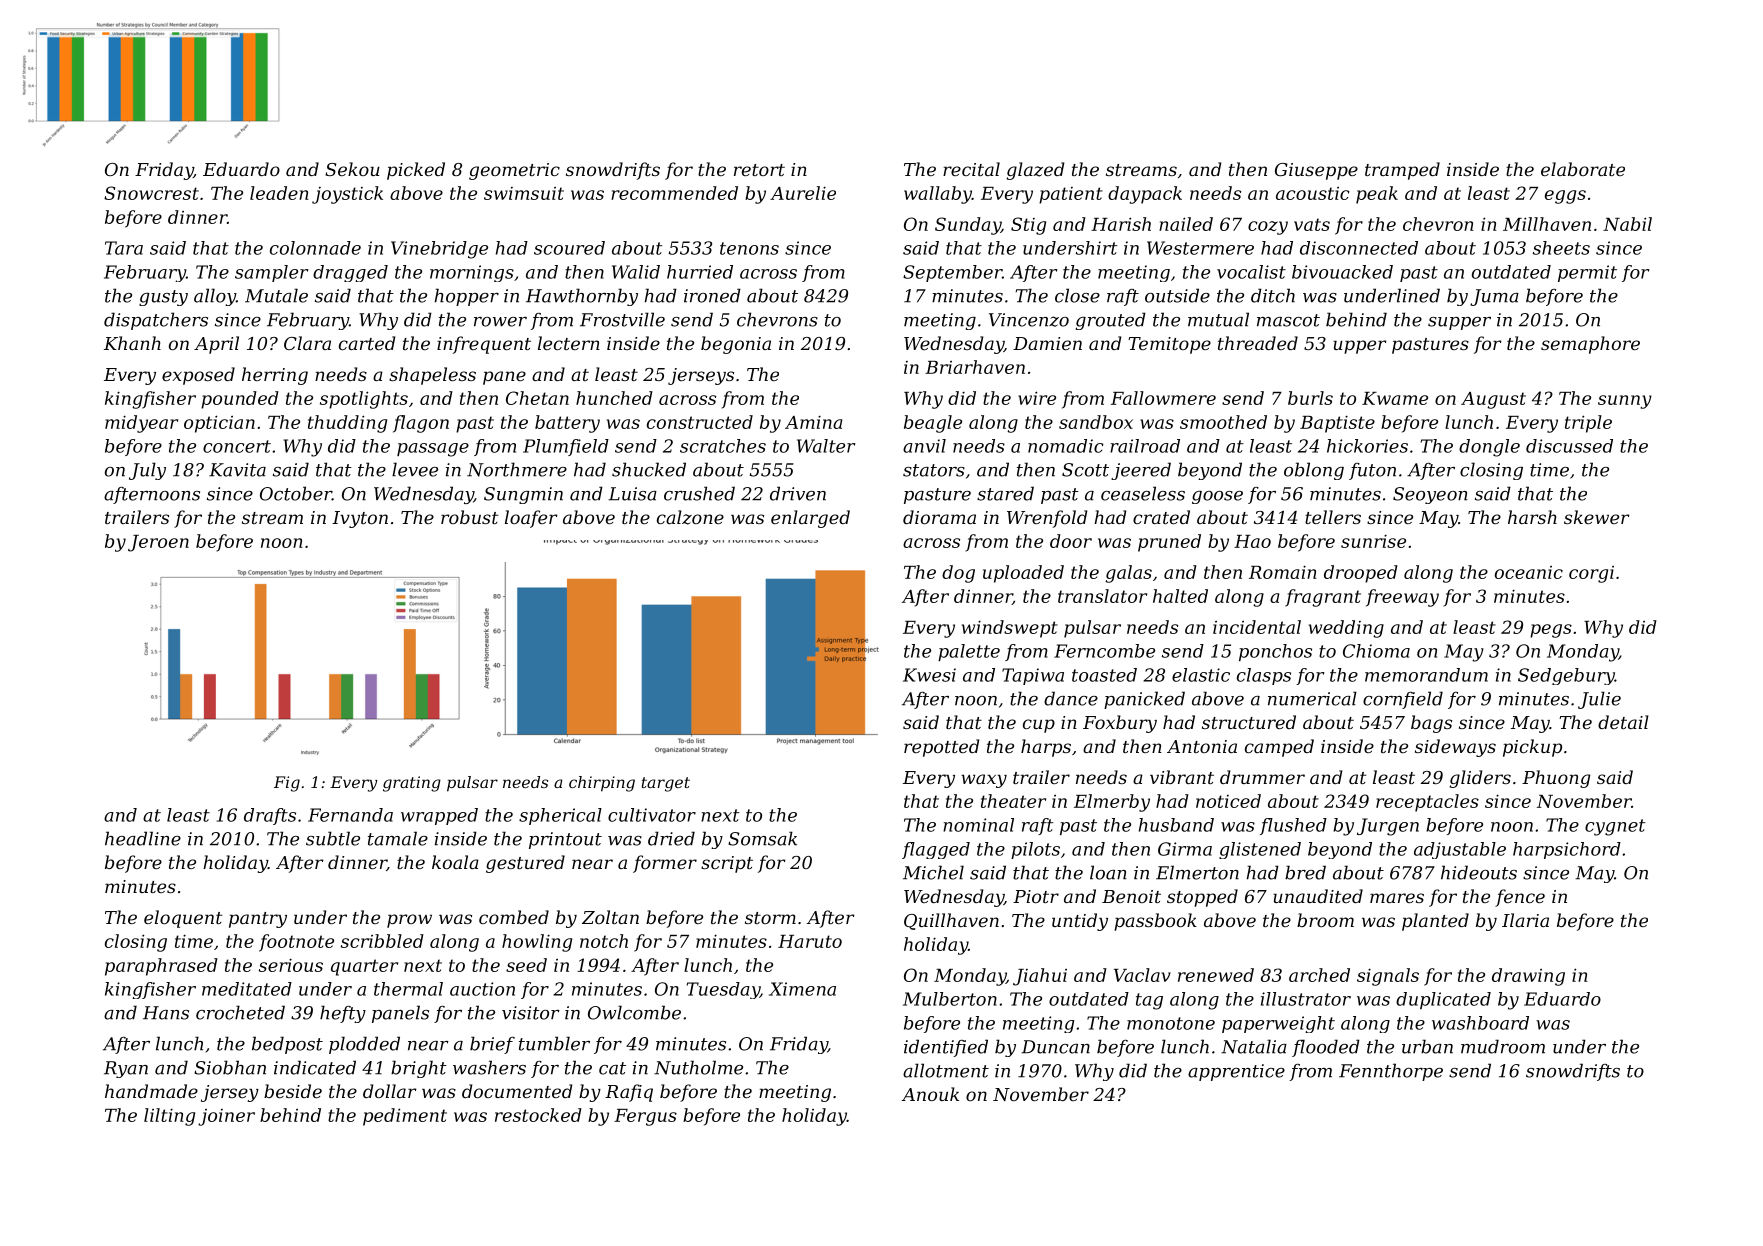 The image size is (1763, 1246). I want to click on smoothed, so click(1223, 422).
